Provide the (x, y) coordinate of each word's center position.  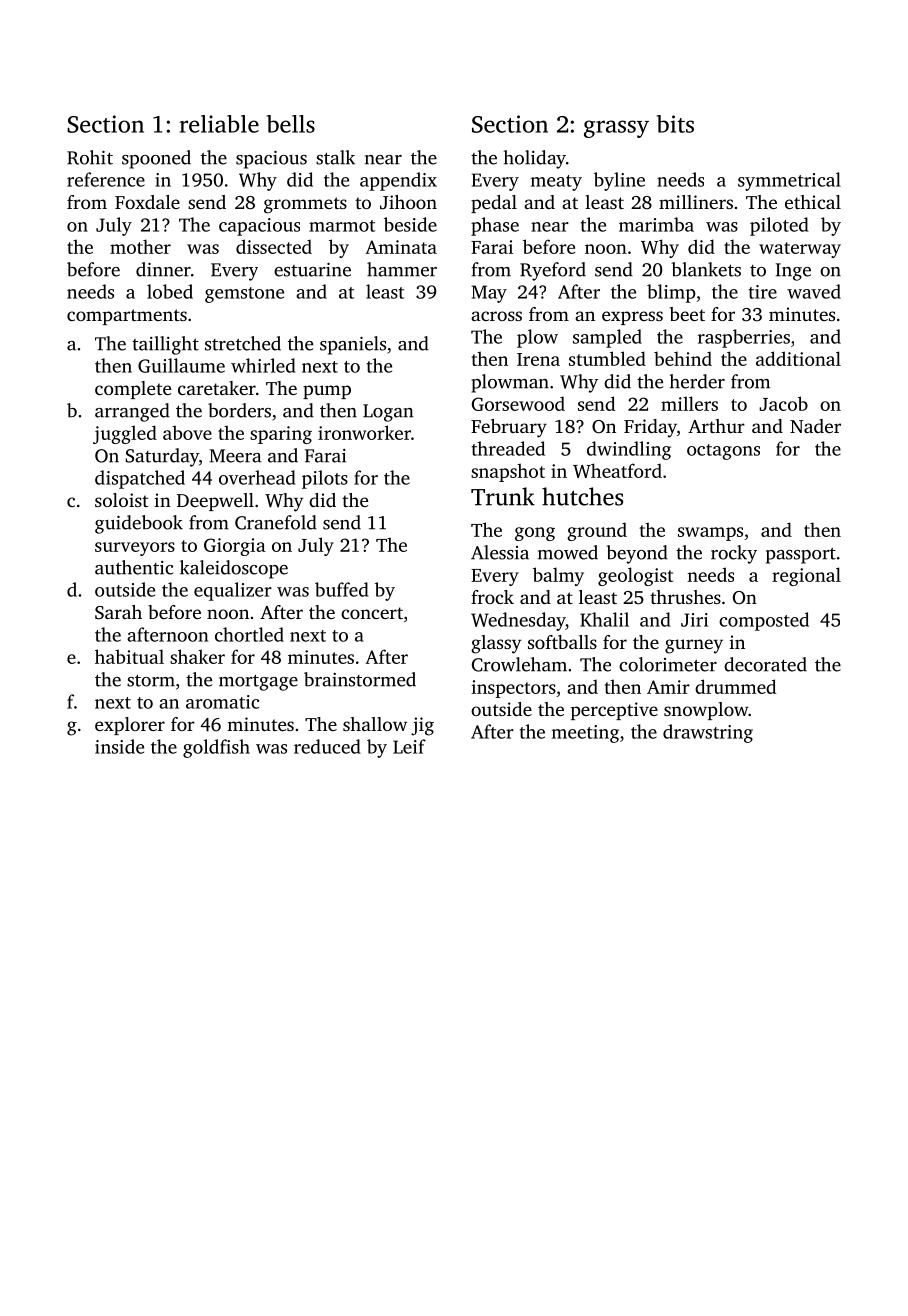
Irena (538, 359)
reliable (219, 124)
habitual (129, 656)
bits (675, 124)
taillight (165, 345)
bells (291, 124)
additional (798, 358)
